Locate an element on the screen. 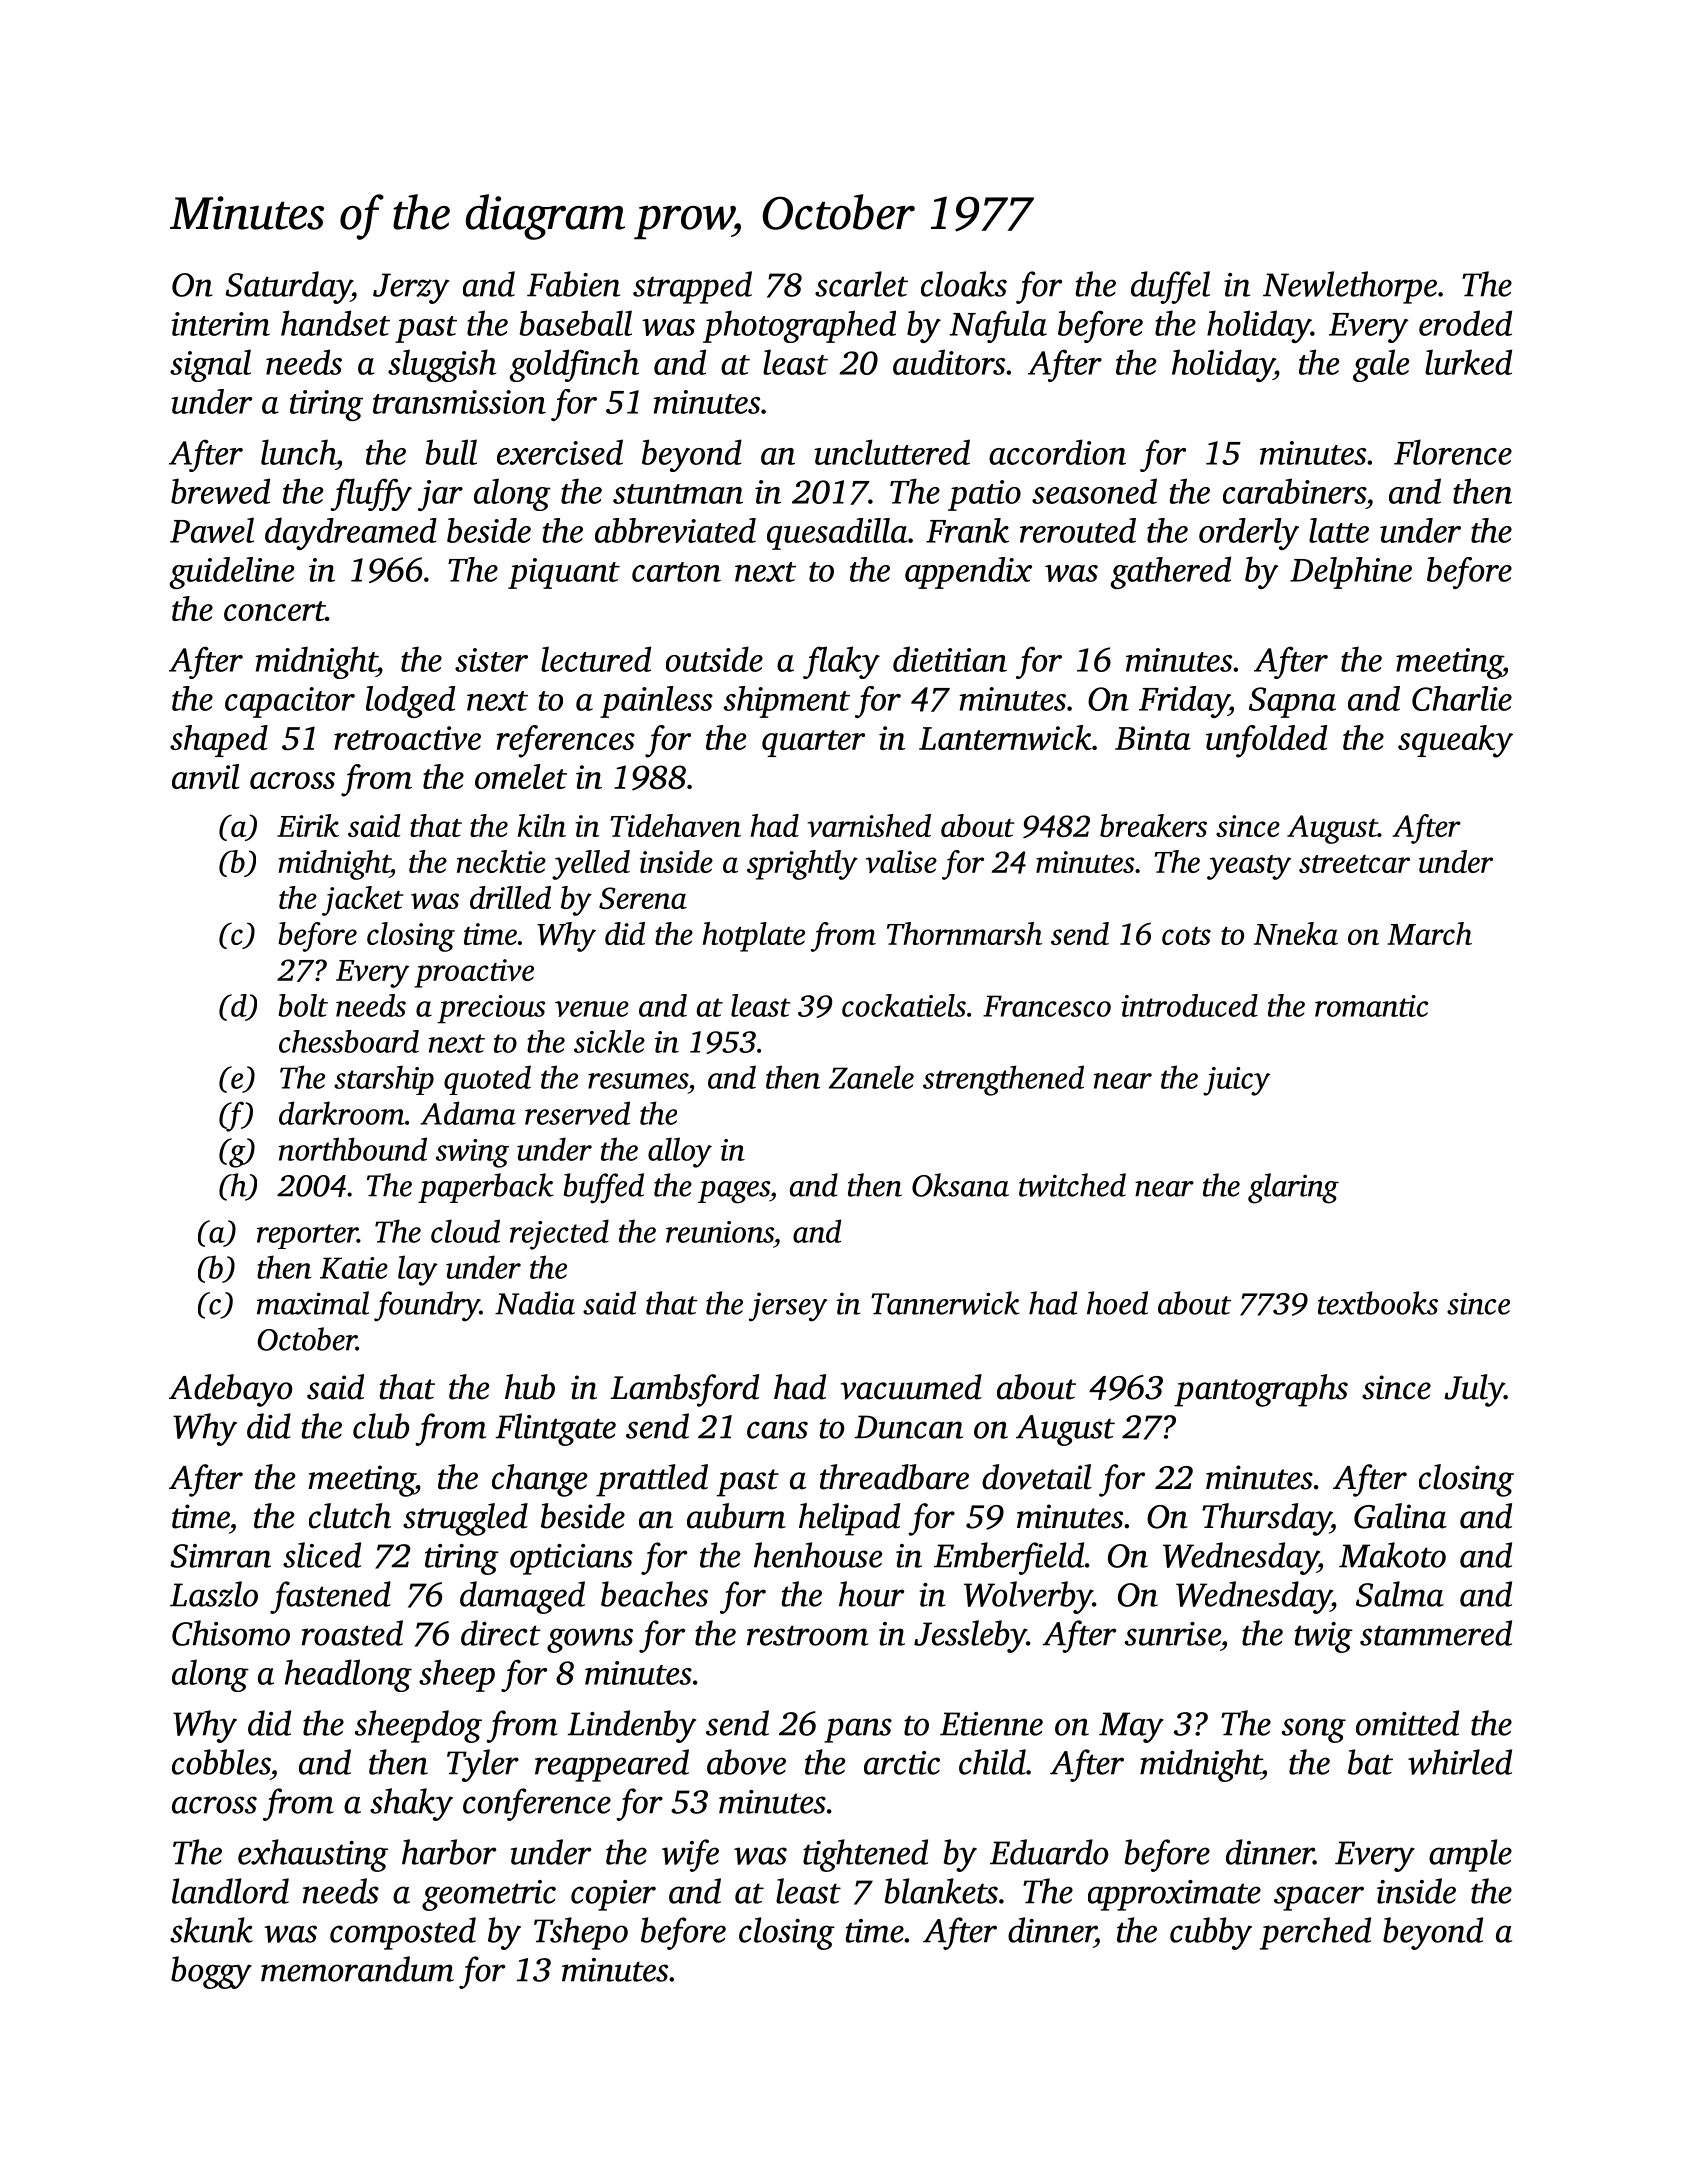 This screenshot has width=1683, height=2178. strapped is located at coordinates (692, 287).
